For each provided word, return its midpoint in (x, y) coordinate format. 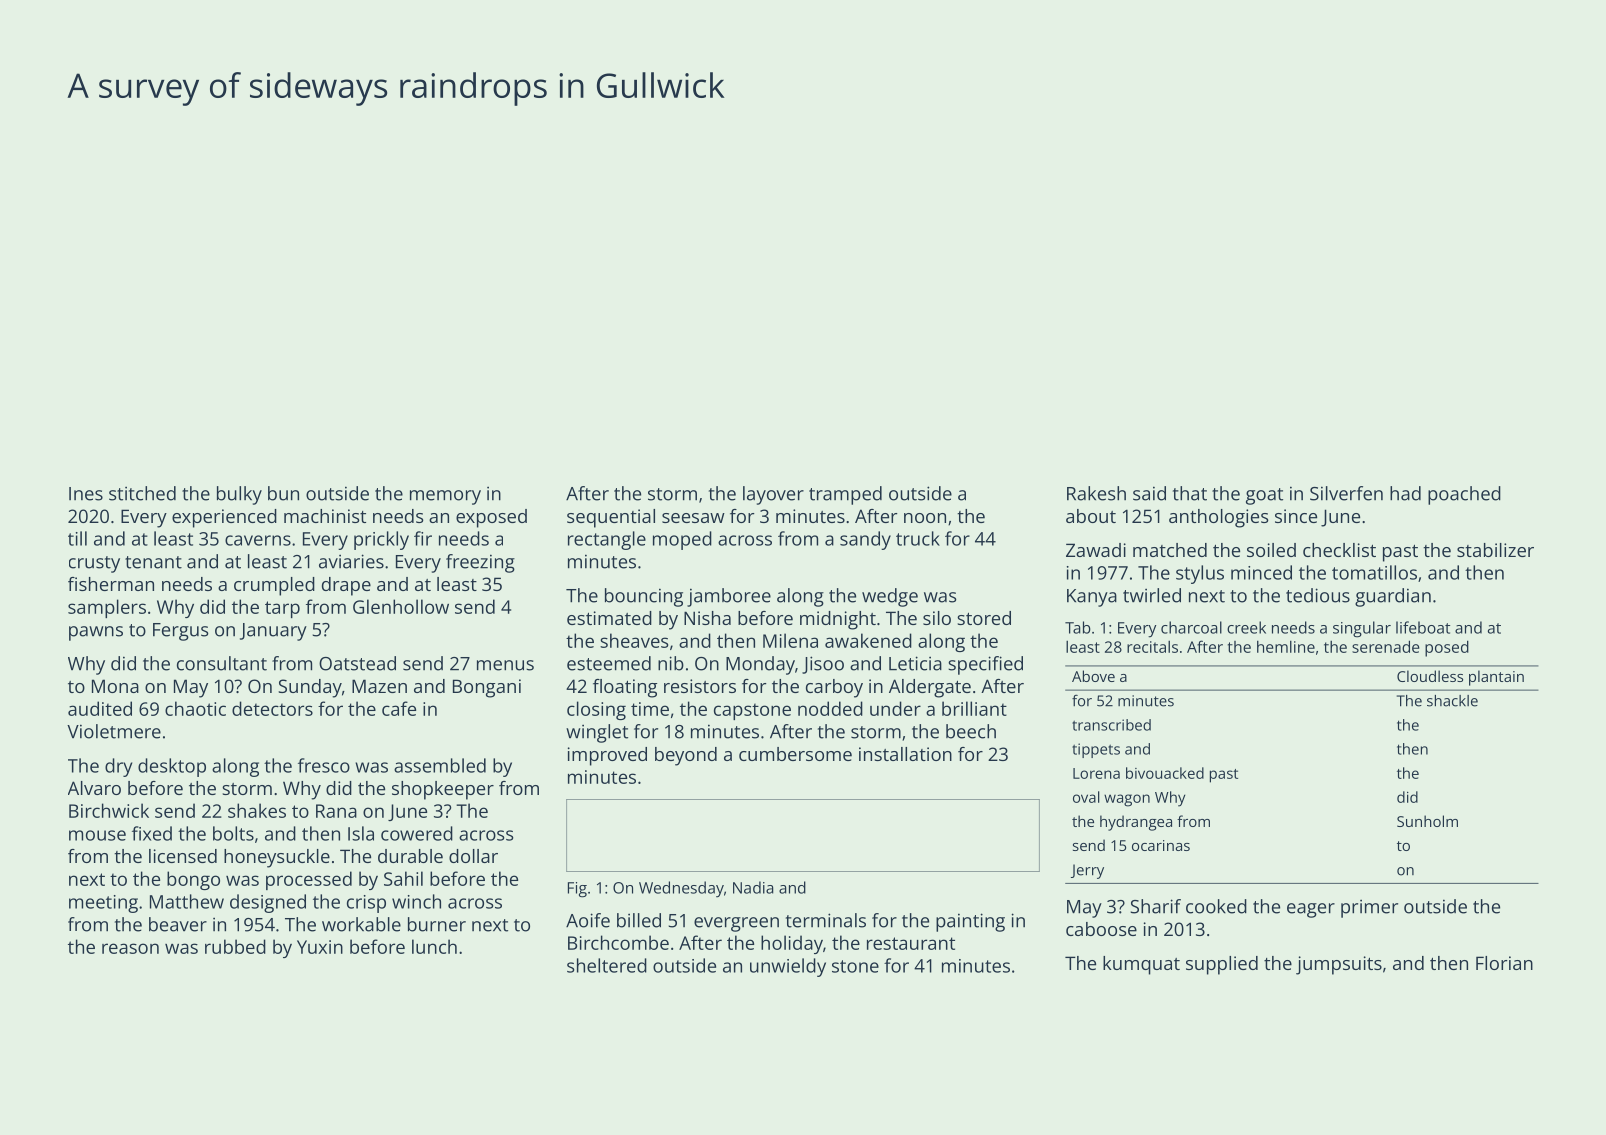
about (1091, 516)
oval (1086, 797)
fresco (324, 765)
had (1405, 493)
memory (445, 497)
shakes (257, 810)
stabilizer (1495, 550)
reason (130, 948)
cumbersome (795, 754)
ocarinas (1161, 845)
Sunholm (1427, 821)
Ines (86, 494)
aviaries (351, 561)
